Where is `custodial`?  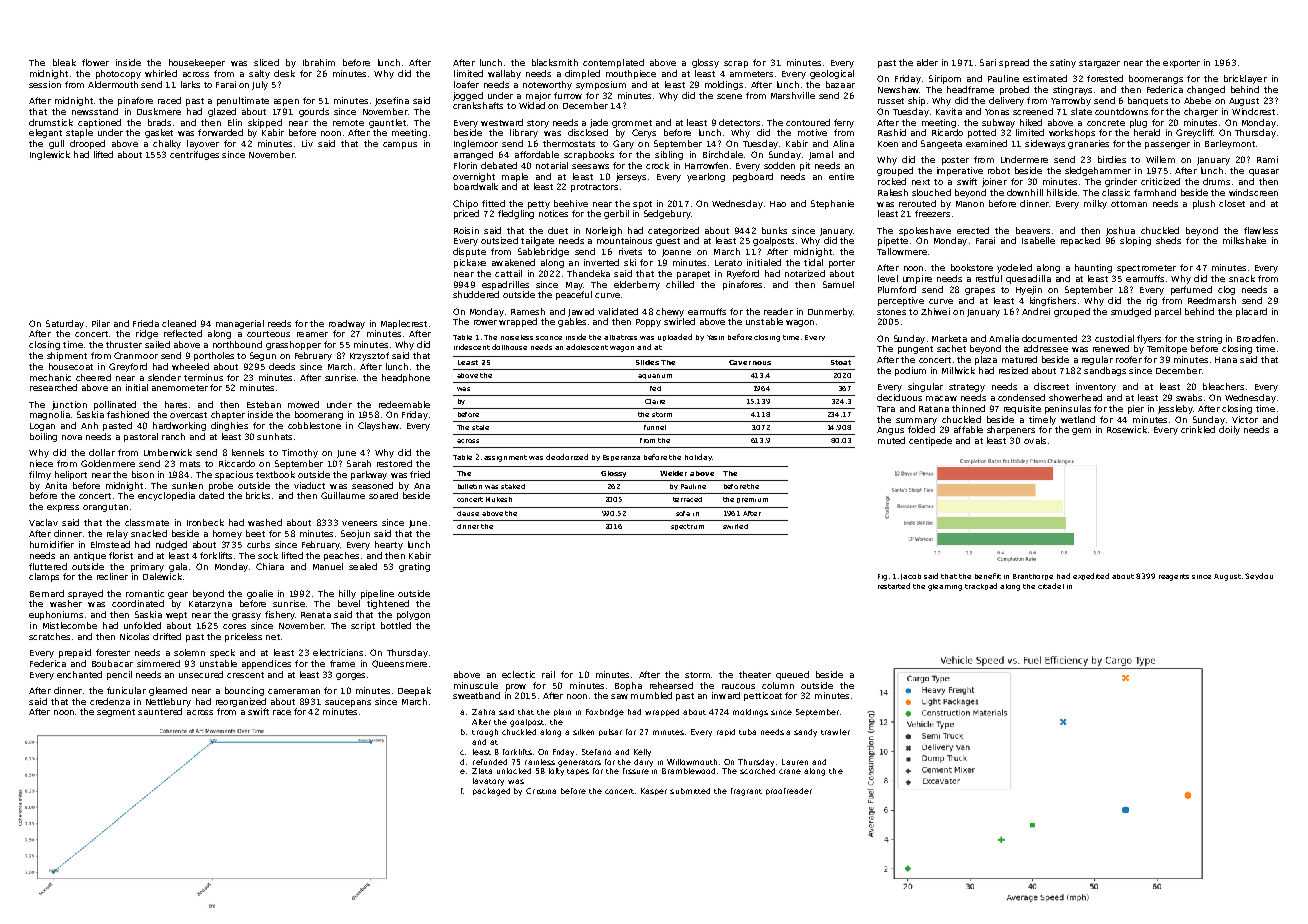
custodial is located at coordinates (1114, 338).
